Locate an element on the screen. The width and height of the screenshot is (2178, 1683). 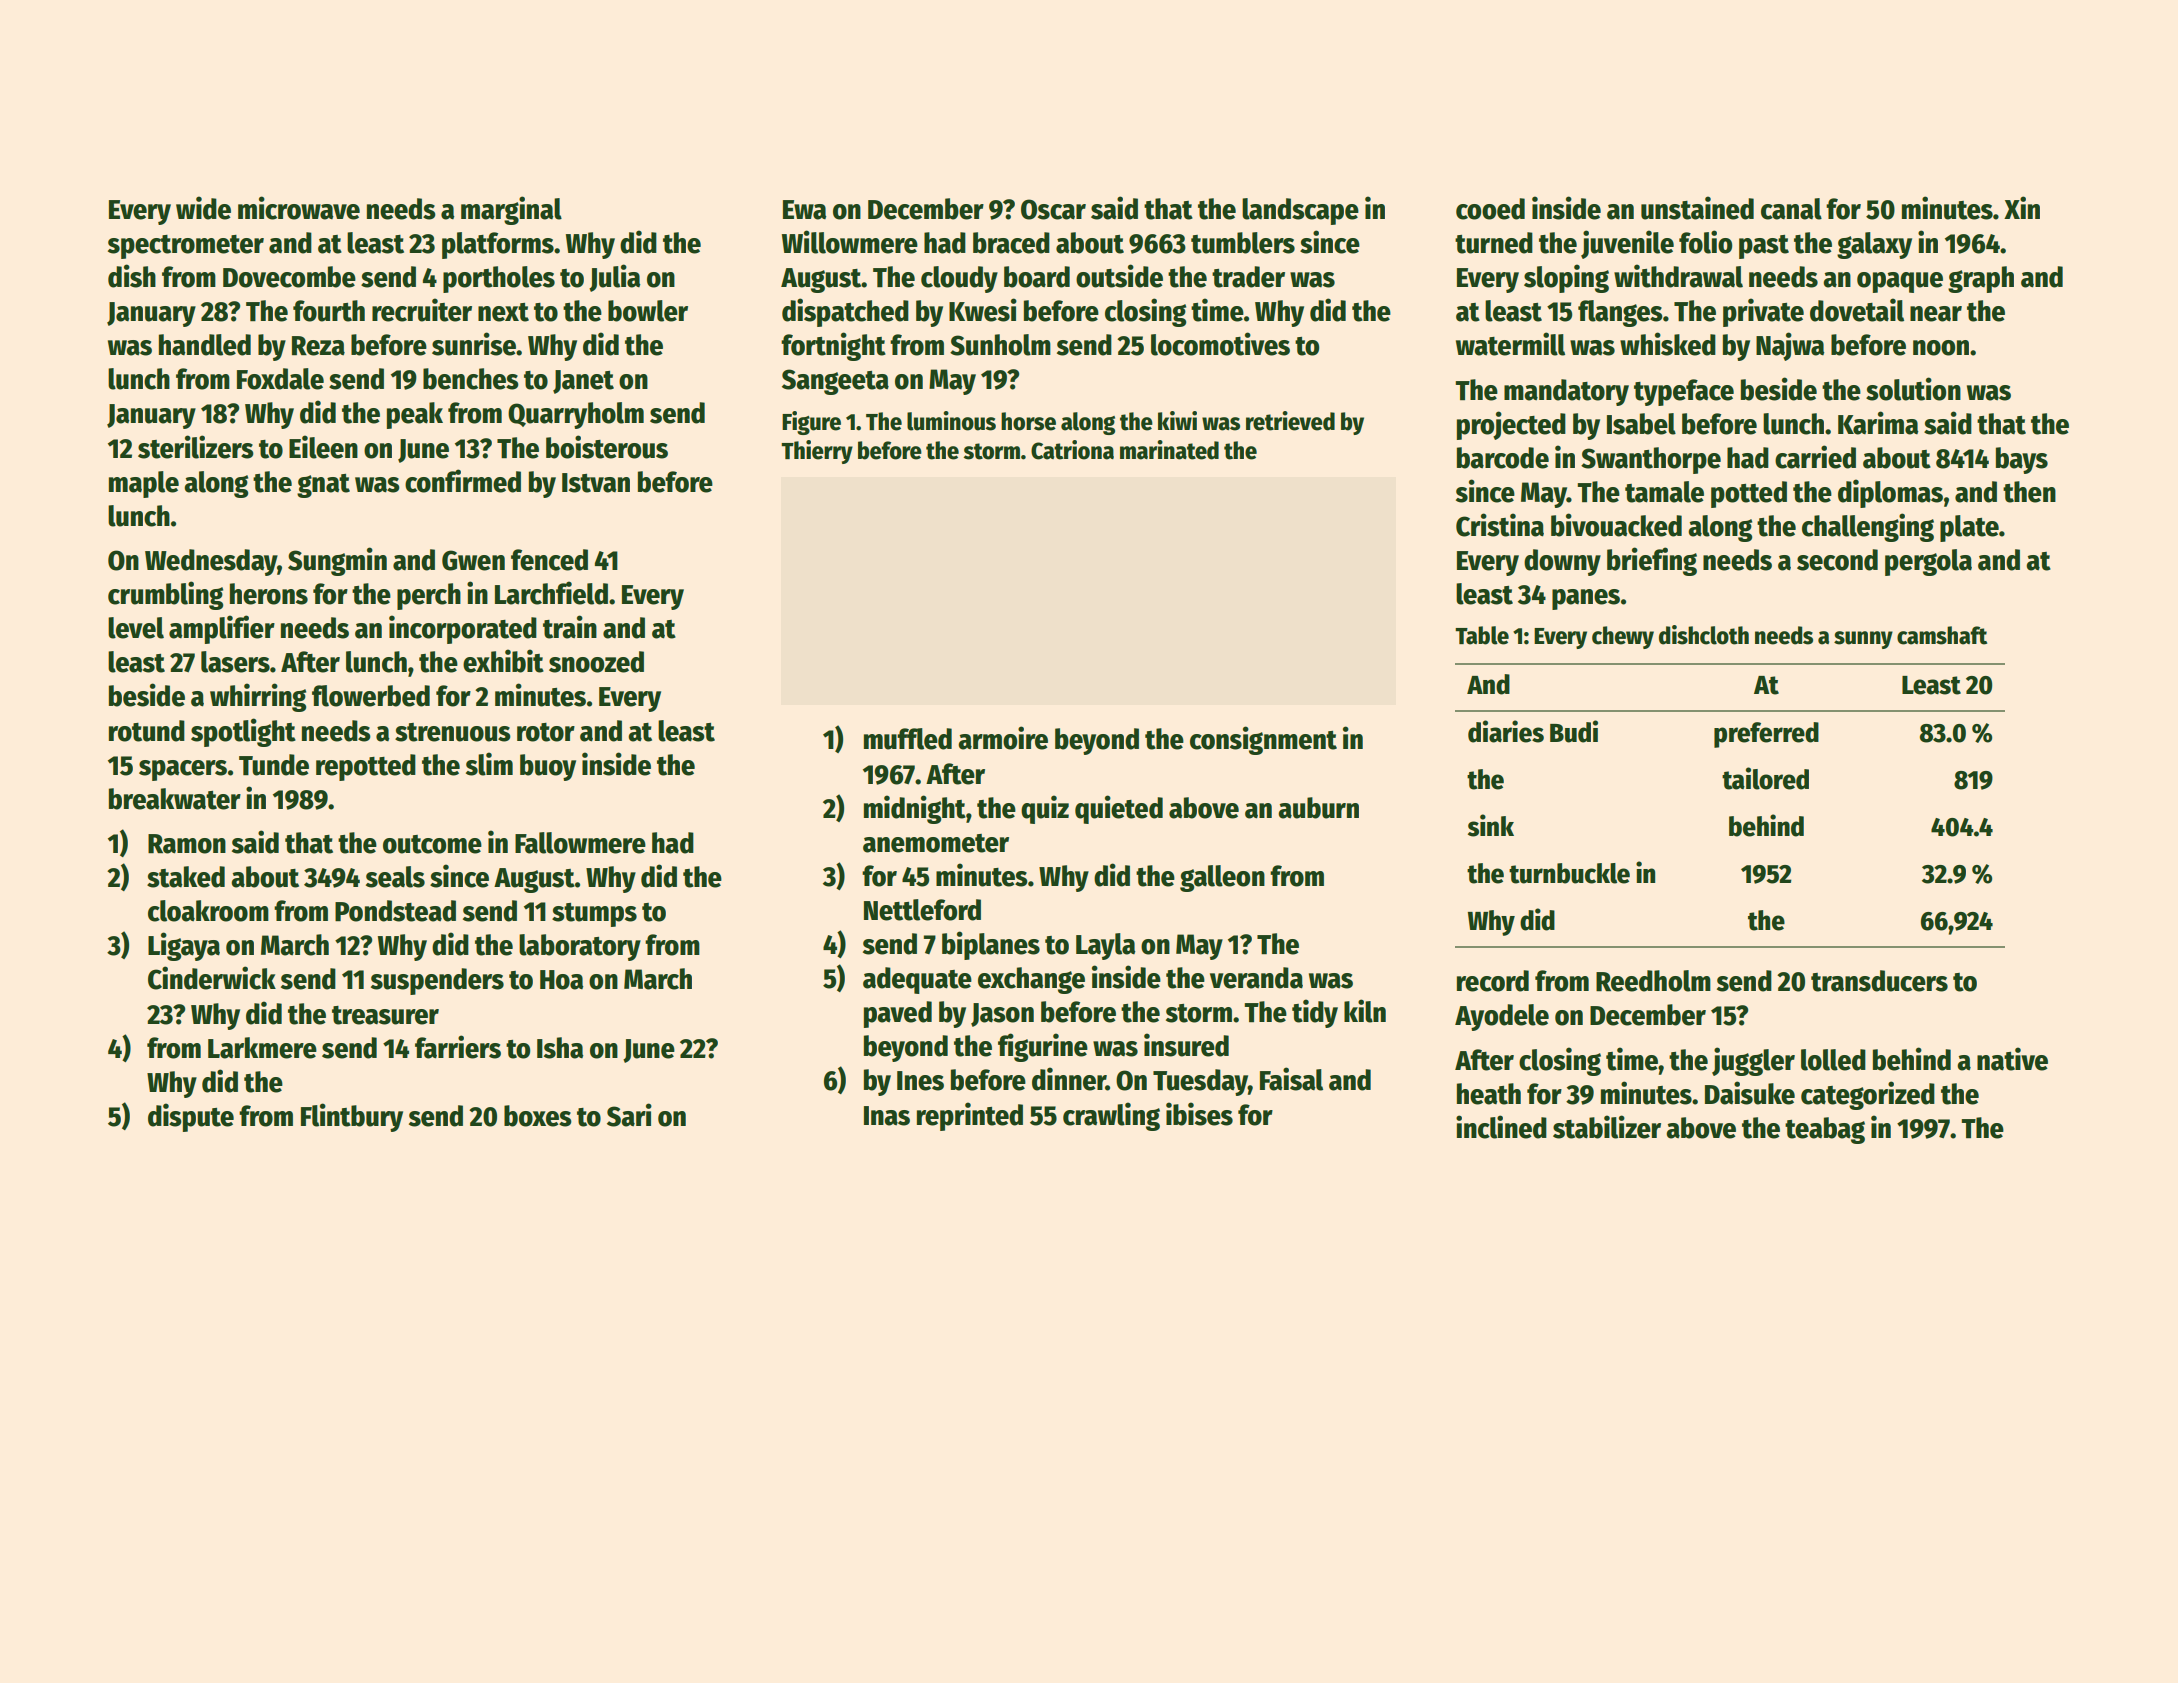
Foxdale is located at coordinates (280, 379).
